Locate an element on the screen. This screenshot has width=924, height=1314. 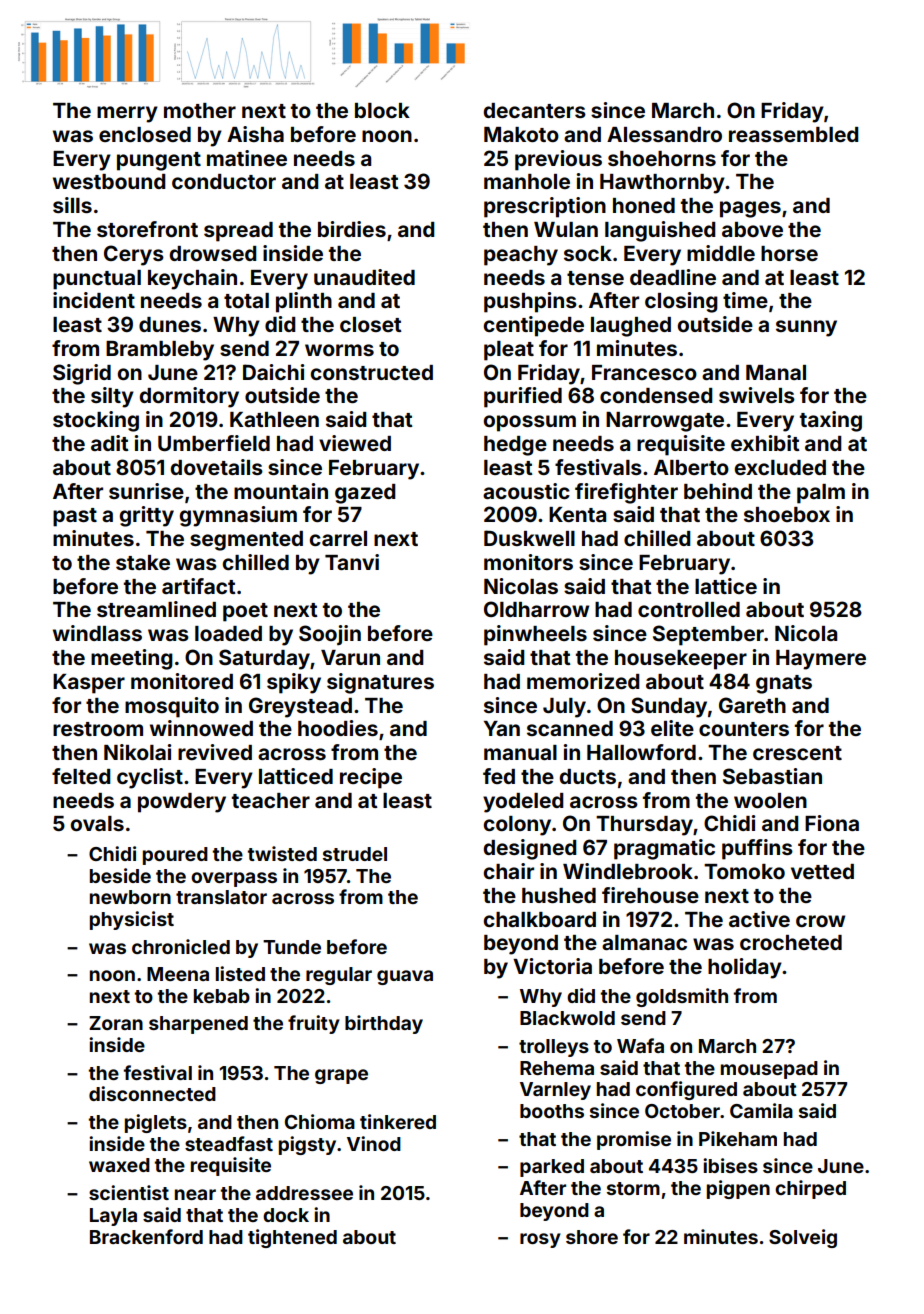
previous is located at coordinates (558, 160).
